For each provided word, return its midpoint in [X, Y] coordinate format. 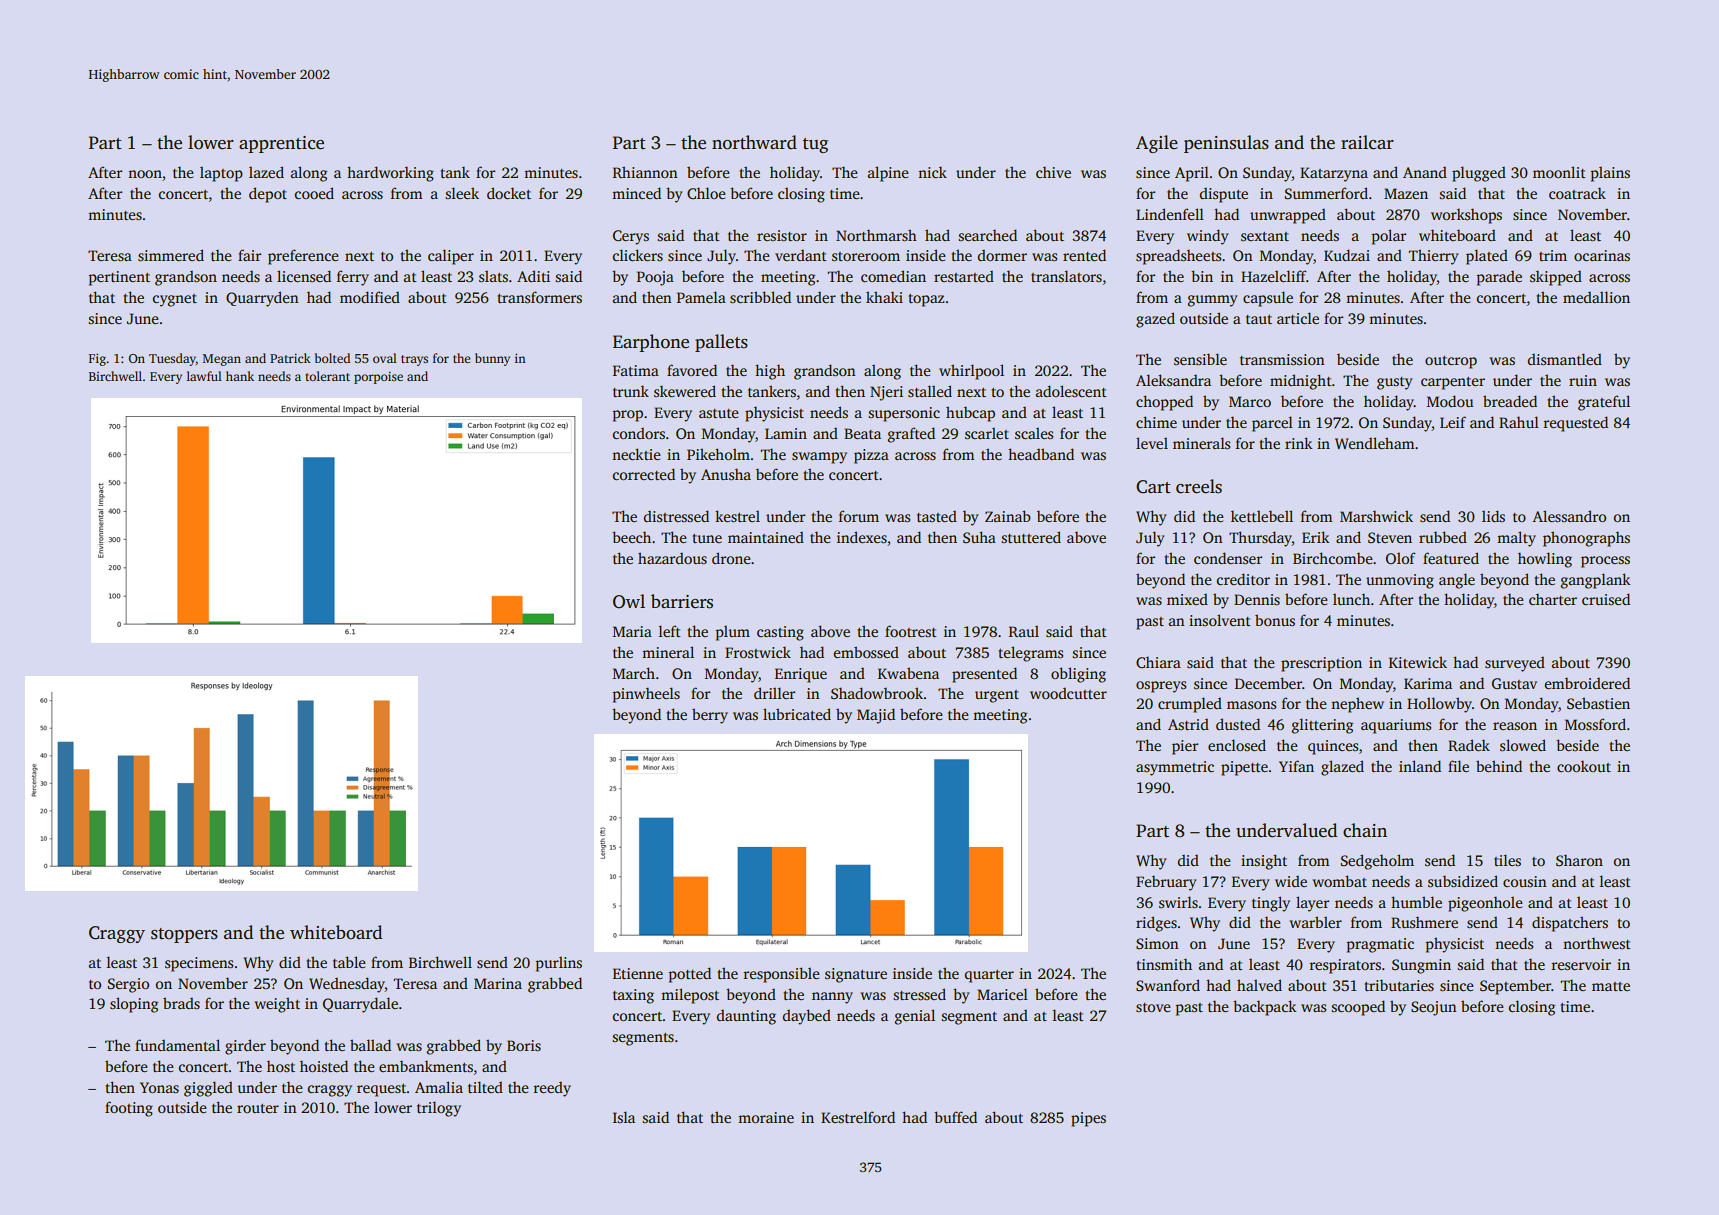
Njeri [886, 393]
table [349, 962]
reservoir [1581, 964]
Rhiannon [645, 172]
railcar [1367, 142]
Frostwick [758, 652]
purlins [558, 964]
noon [145, 174]
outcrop [1451, 362]
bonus [1275, 620]
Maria [632, 631]
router [258, 1108]
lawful [204, 376]
